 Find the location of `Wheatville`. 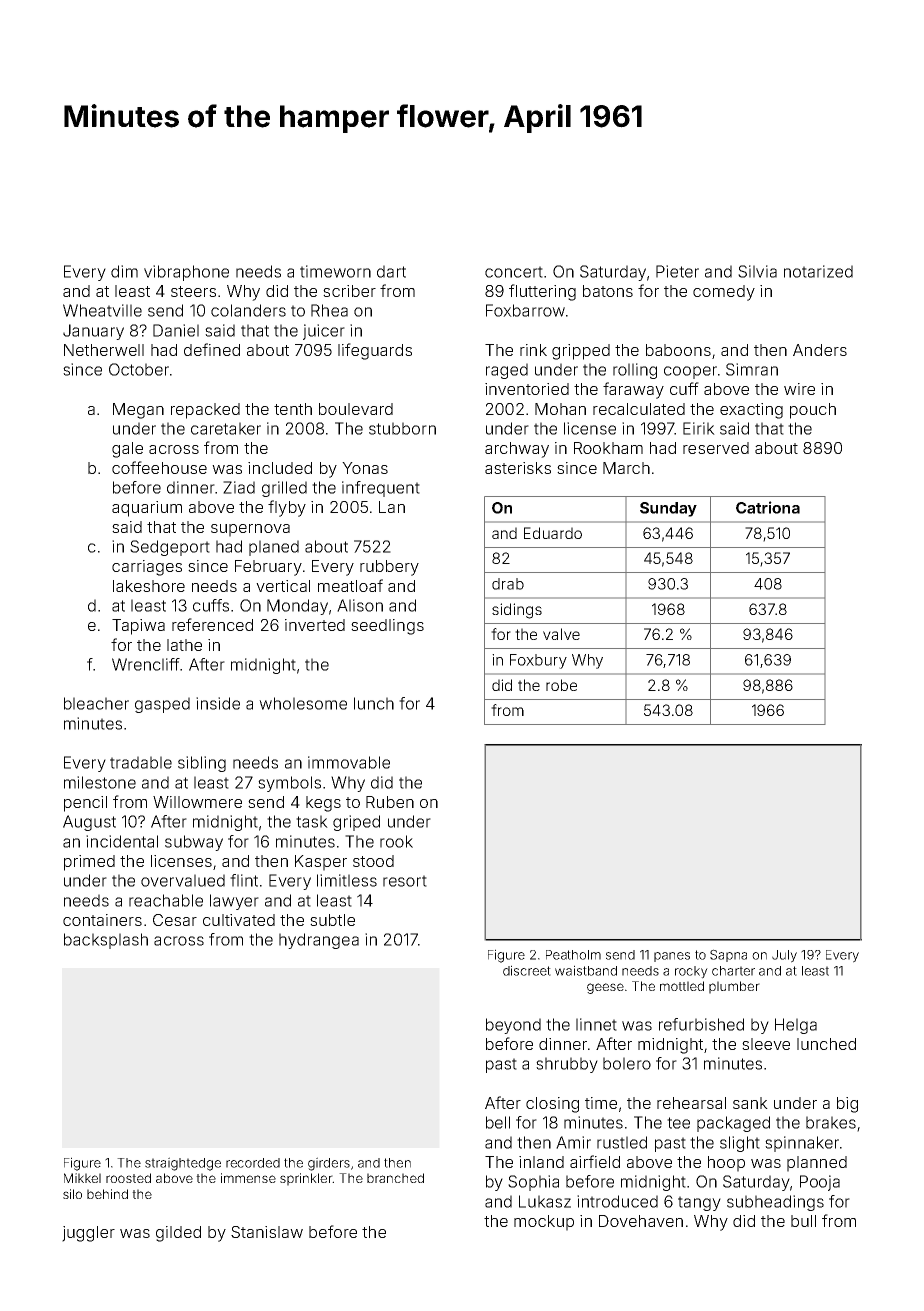

Wheatville is located at coordinates (102, 310).
